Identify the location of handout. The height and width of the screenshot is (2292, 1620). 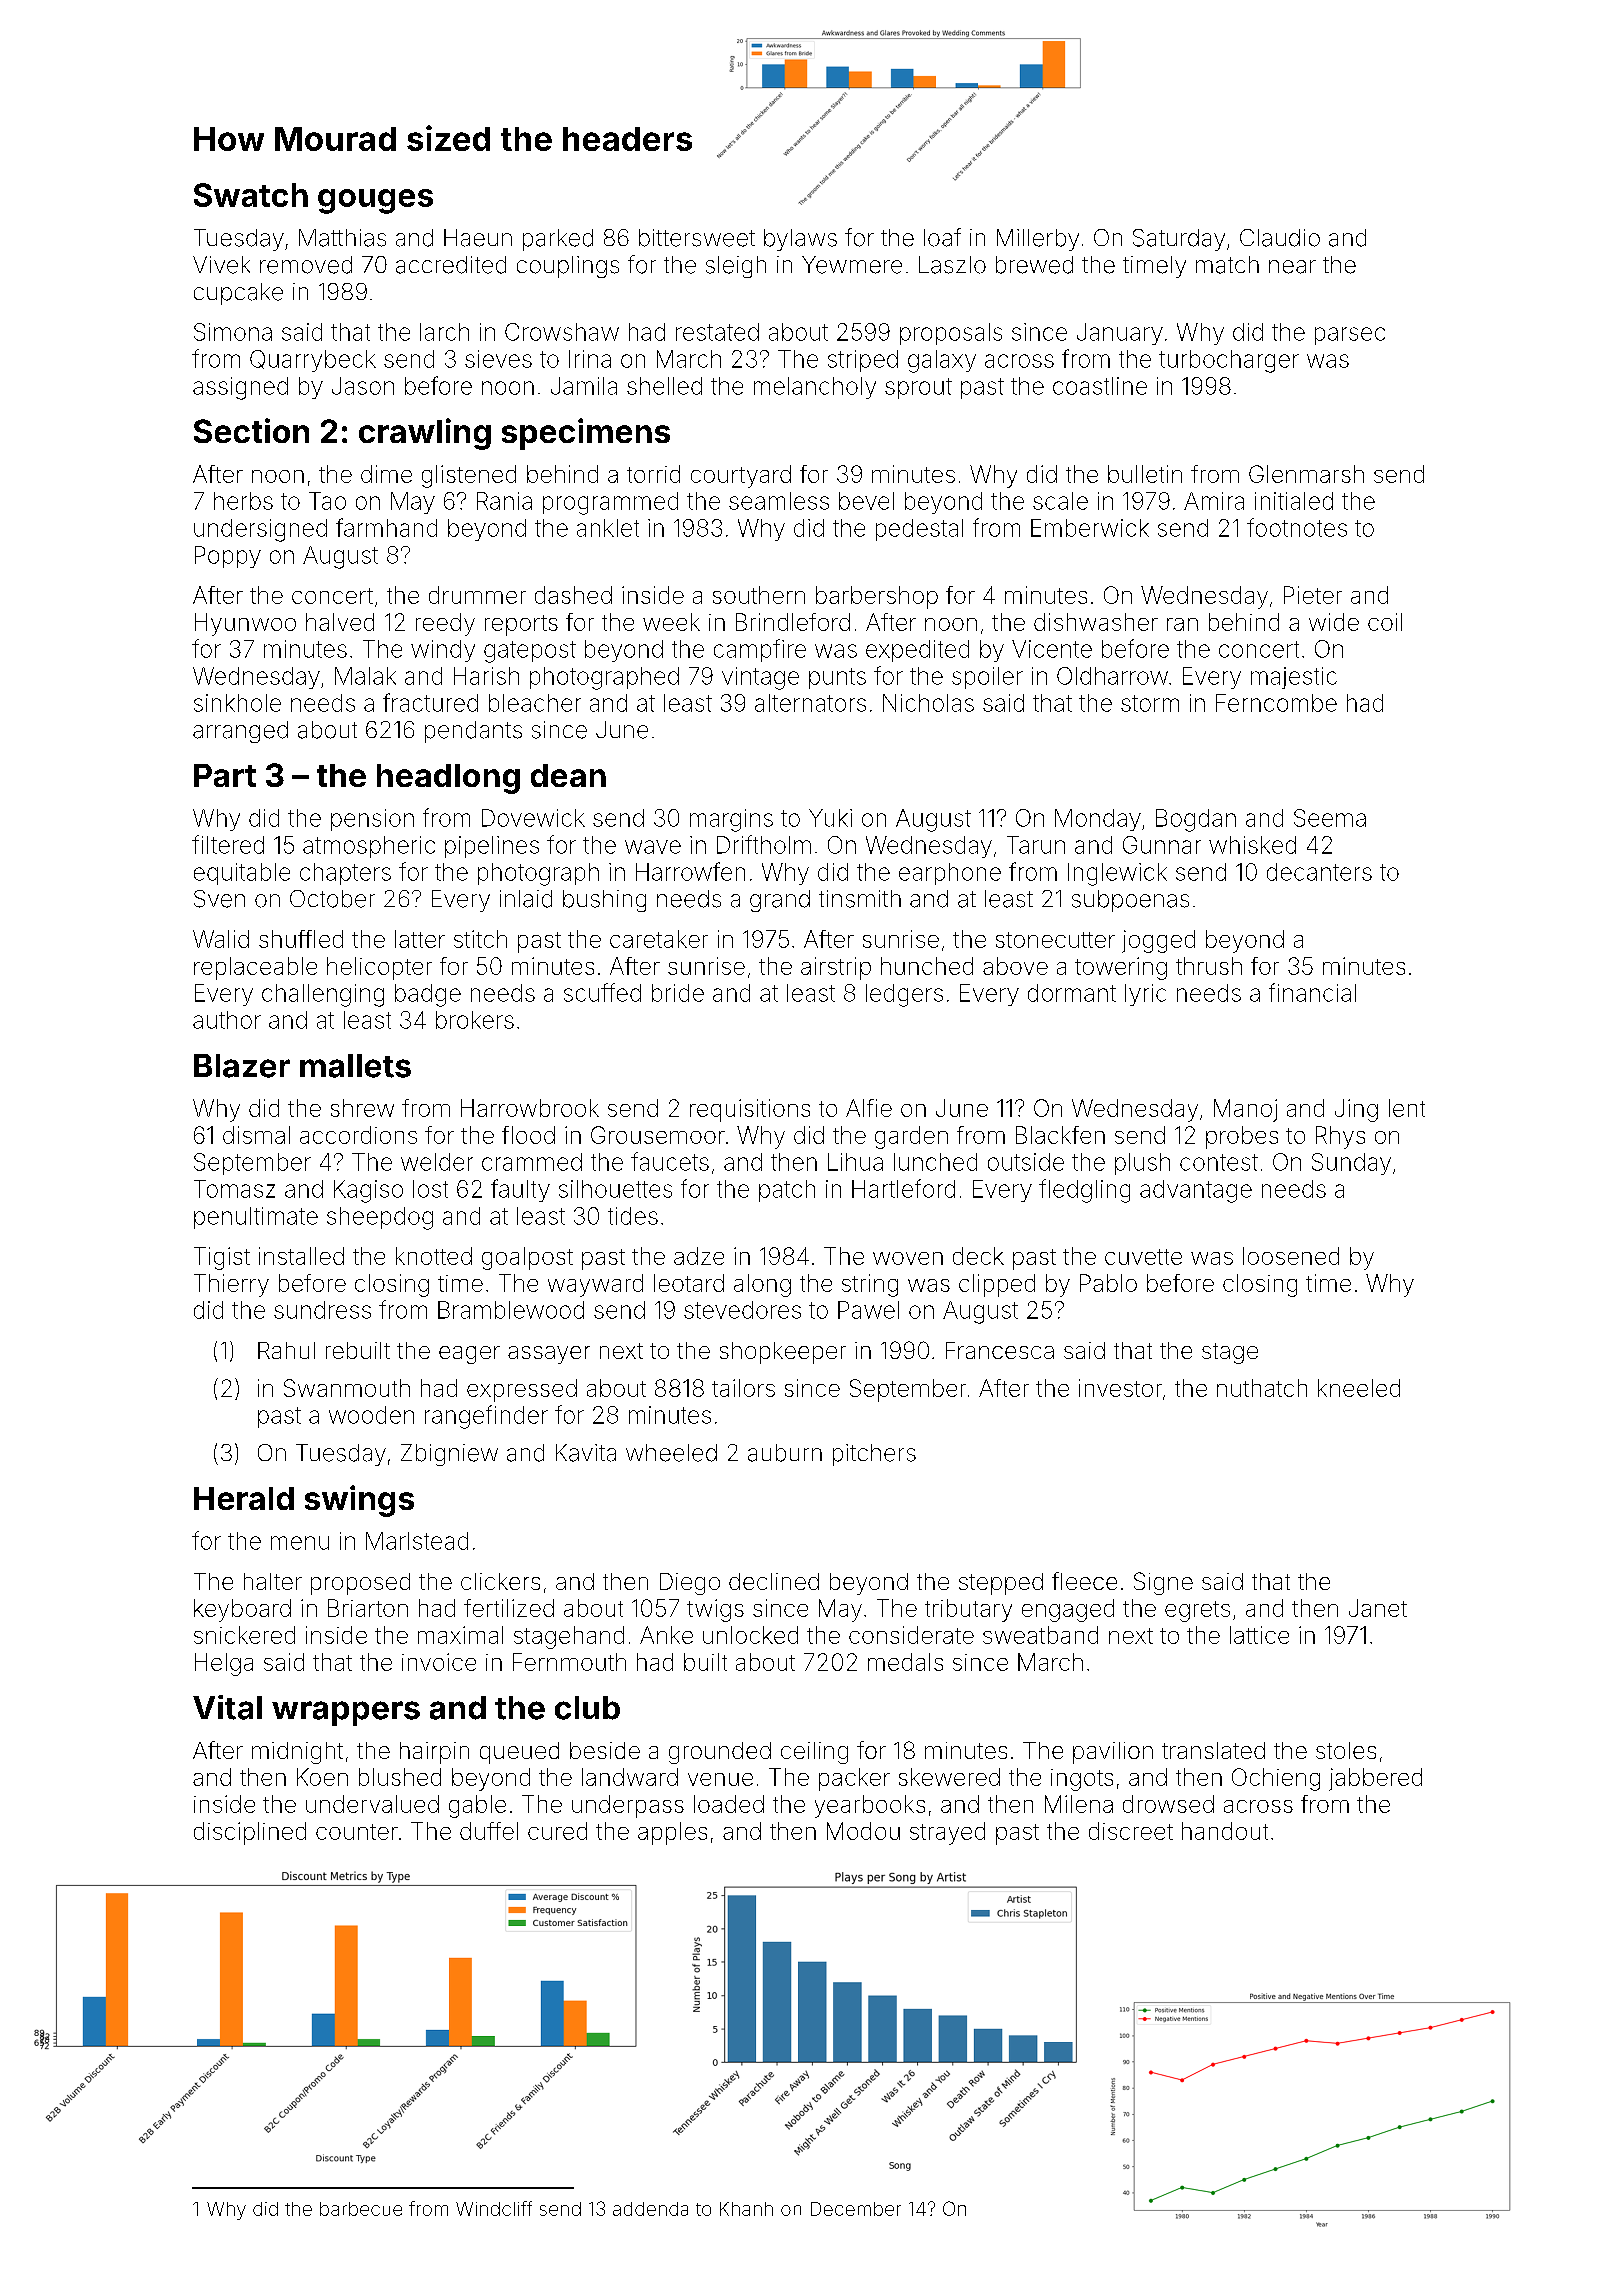
(1225, 1831).
